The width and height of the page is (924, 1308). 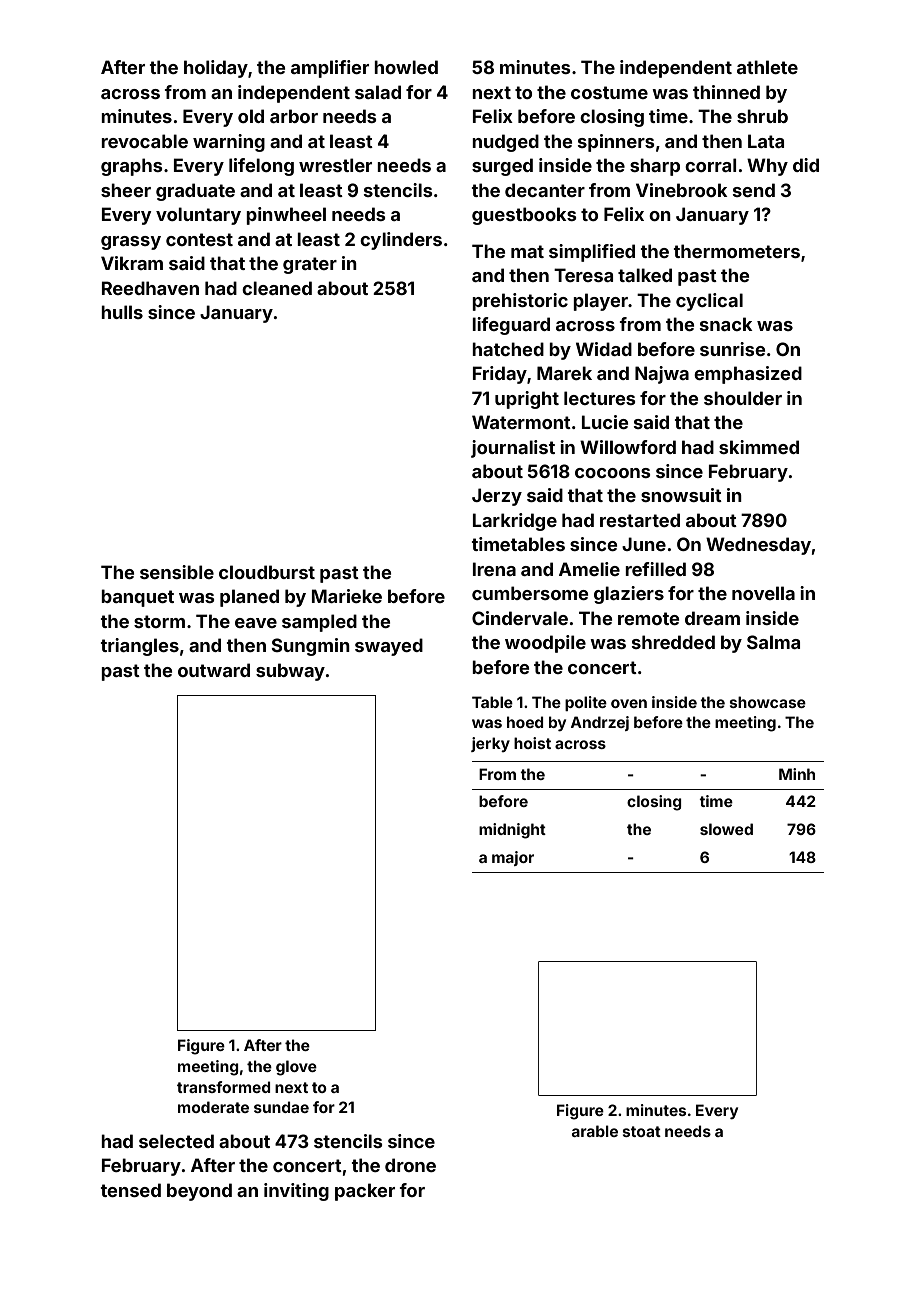 What do you see at coordinates (490, 744) in the page?
I see `jerky` at bounding box center [490, 744].
